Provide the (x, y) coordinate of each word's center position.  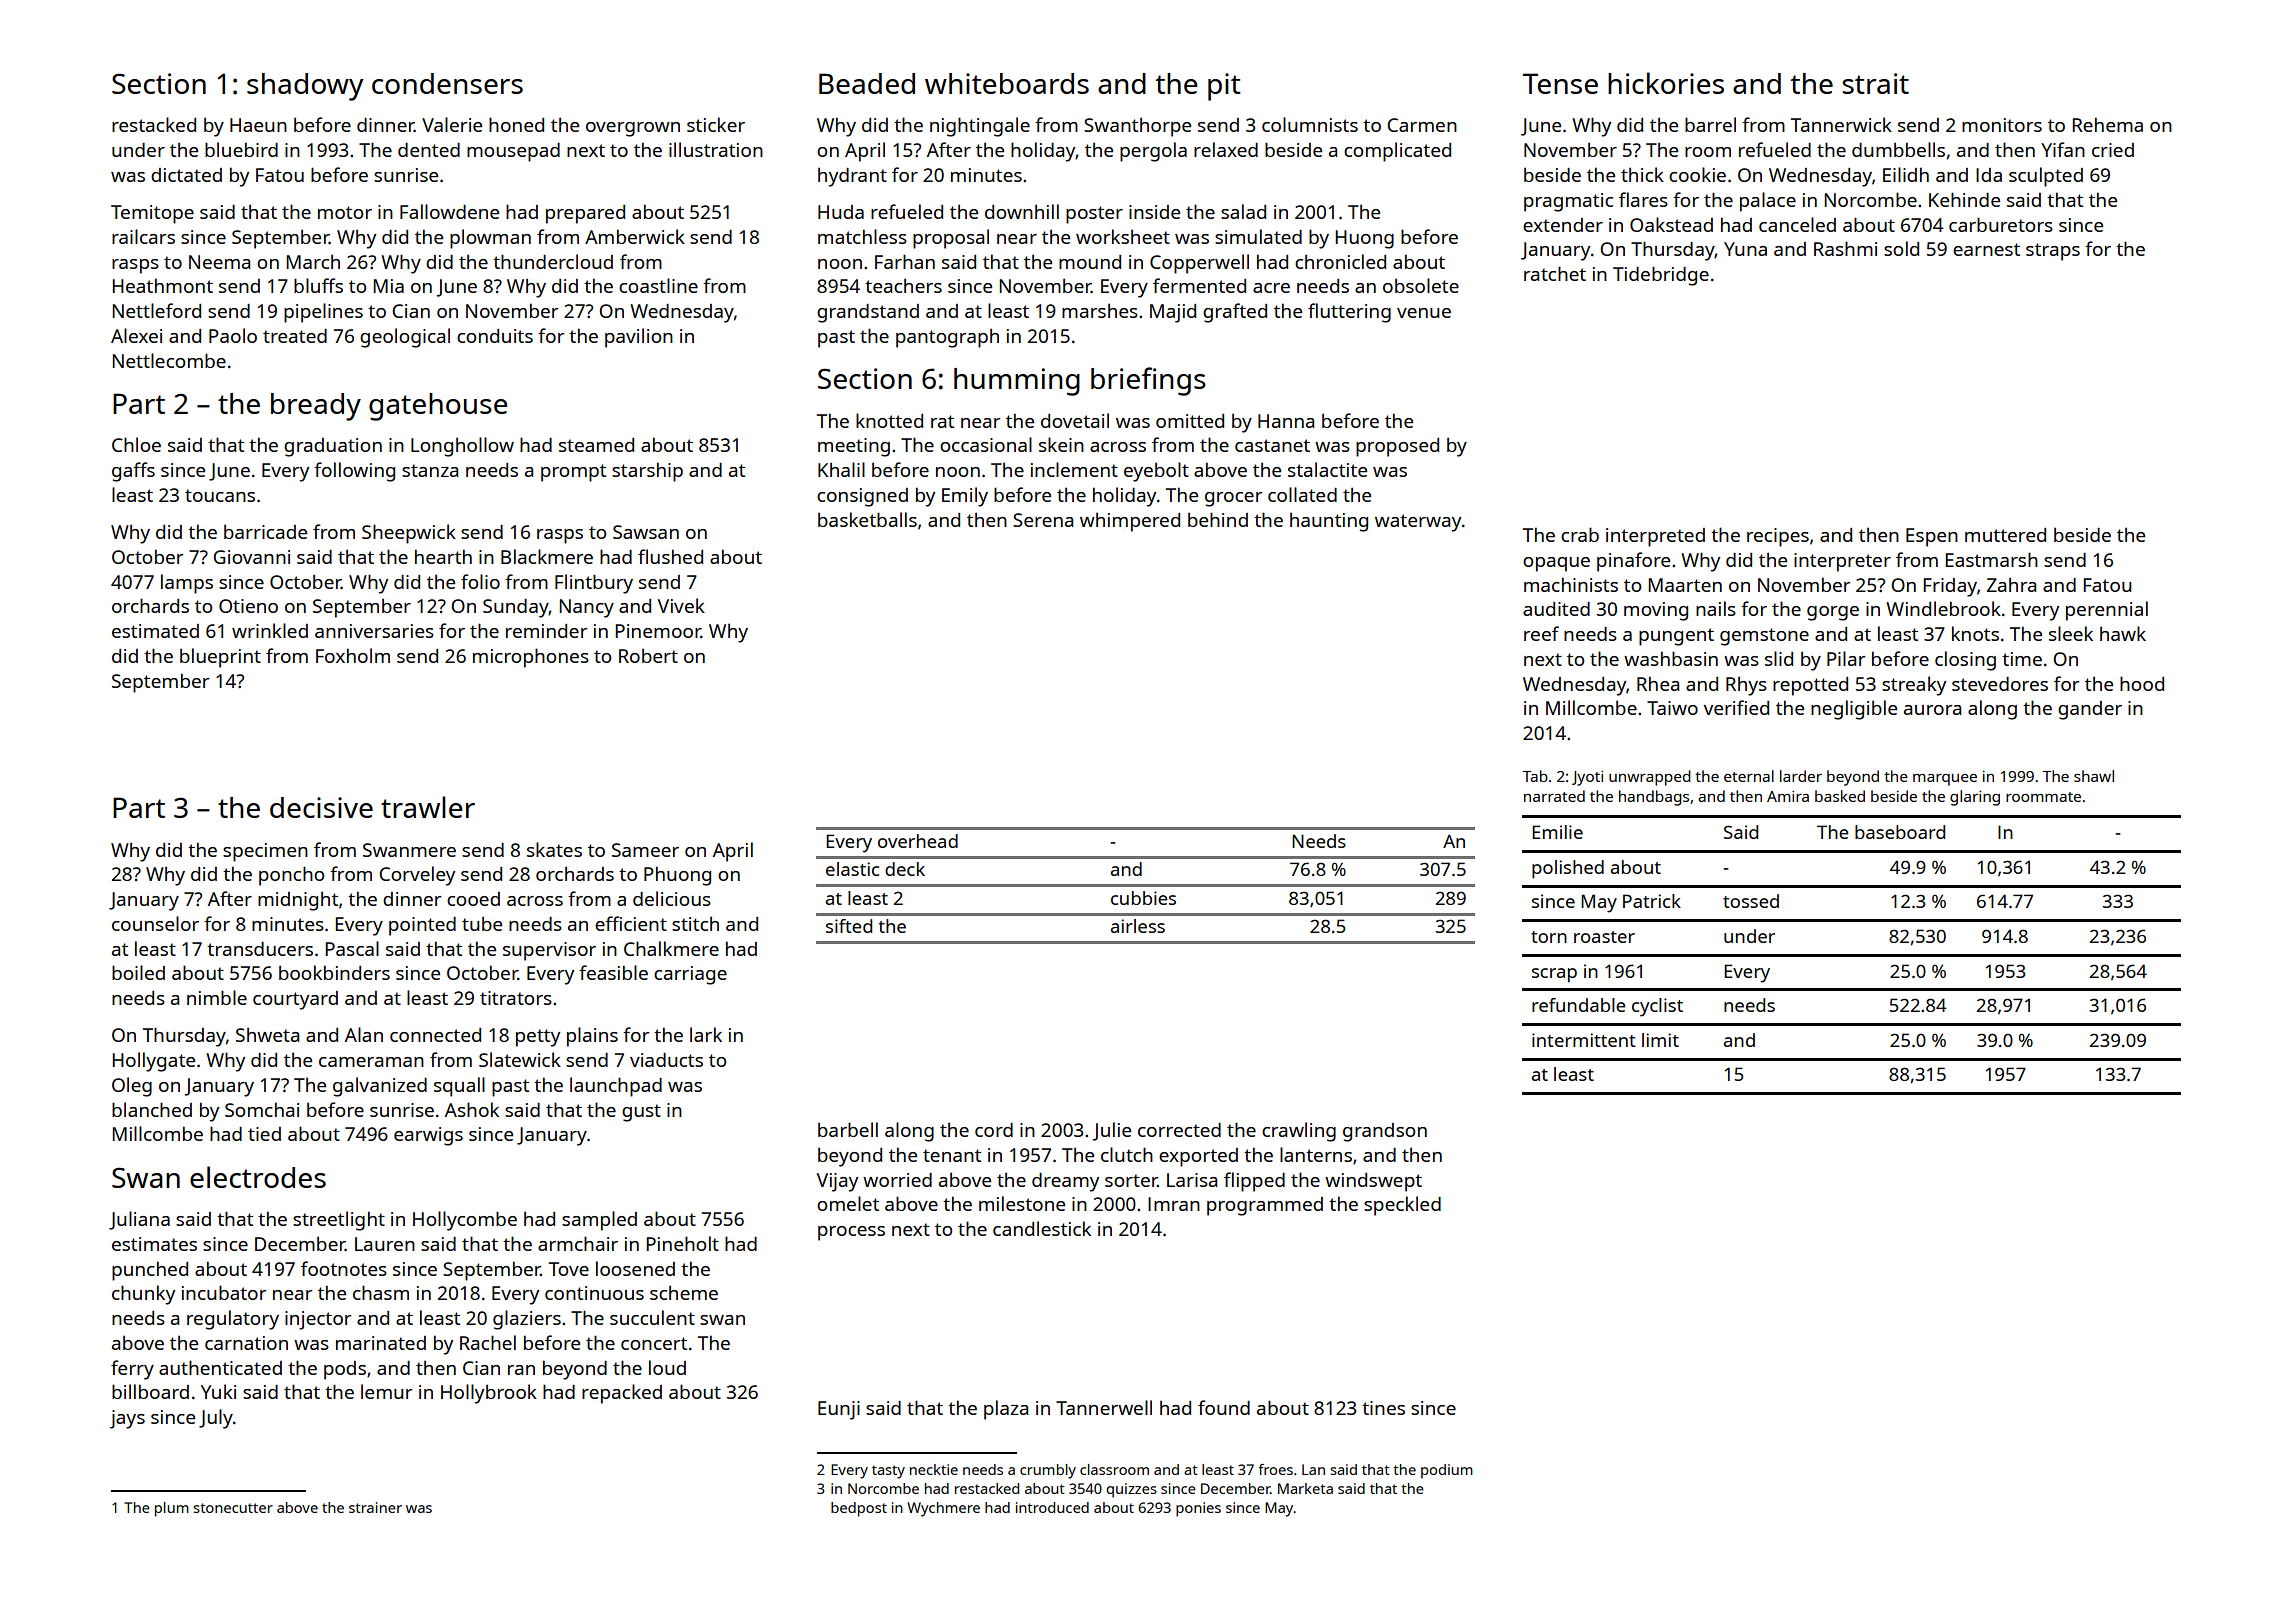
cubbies (1143, 898)
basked (1840, 796)
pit (1224, 87)
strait (1875, 83)
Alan (364, 1034)
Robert (648, 656)
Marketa (1305, 1488)
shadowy (305, 87)
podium (1447, 1471)
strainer (375, 1507)
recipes (1778, 537)
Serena (1043, 520)
